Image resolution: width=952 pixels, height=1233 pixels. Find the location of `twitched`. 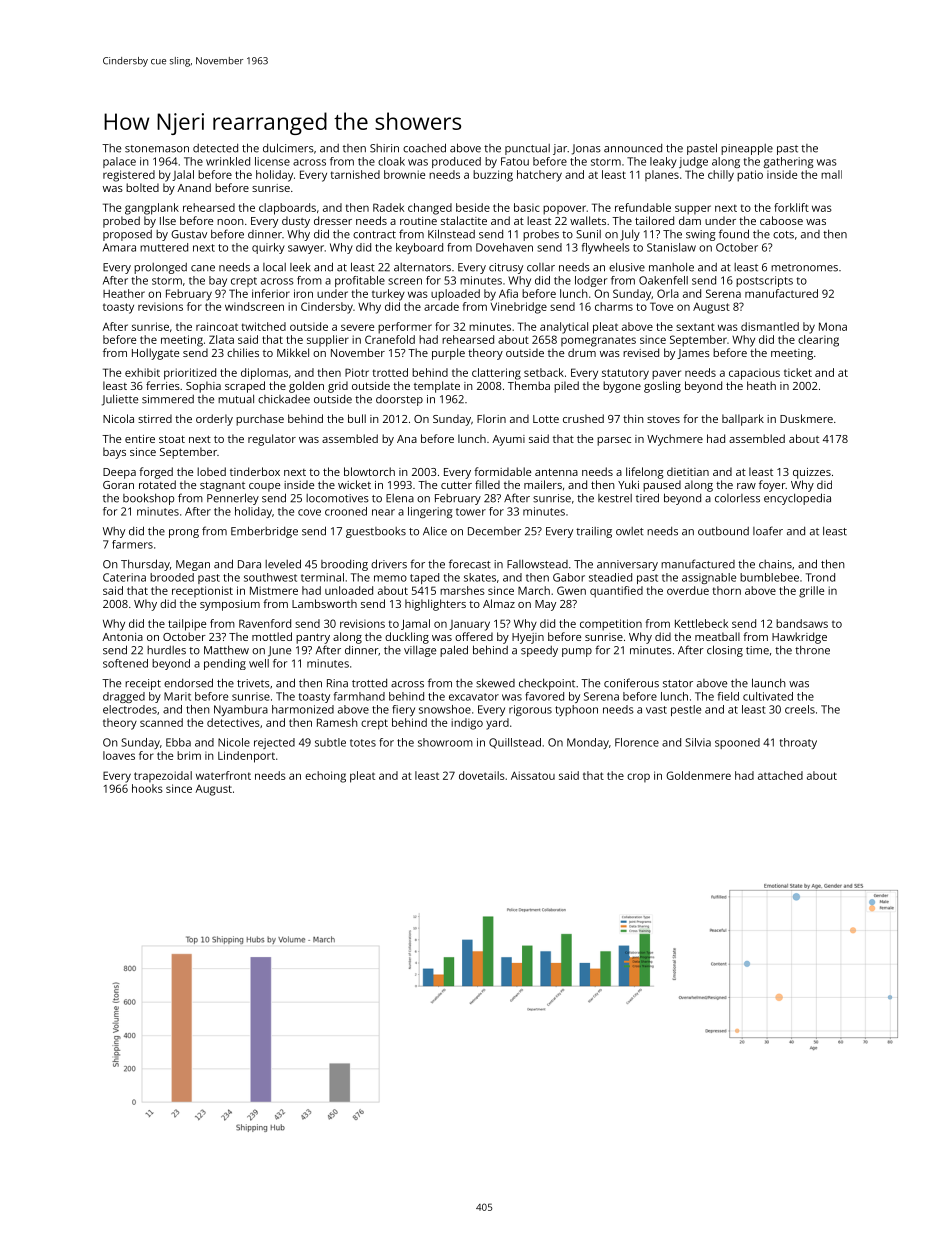

twitched is located at coordinates (264, 326).
